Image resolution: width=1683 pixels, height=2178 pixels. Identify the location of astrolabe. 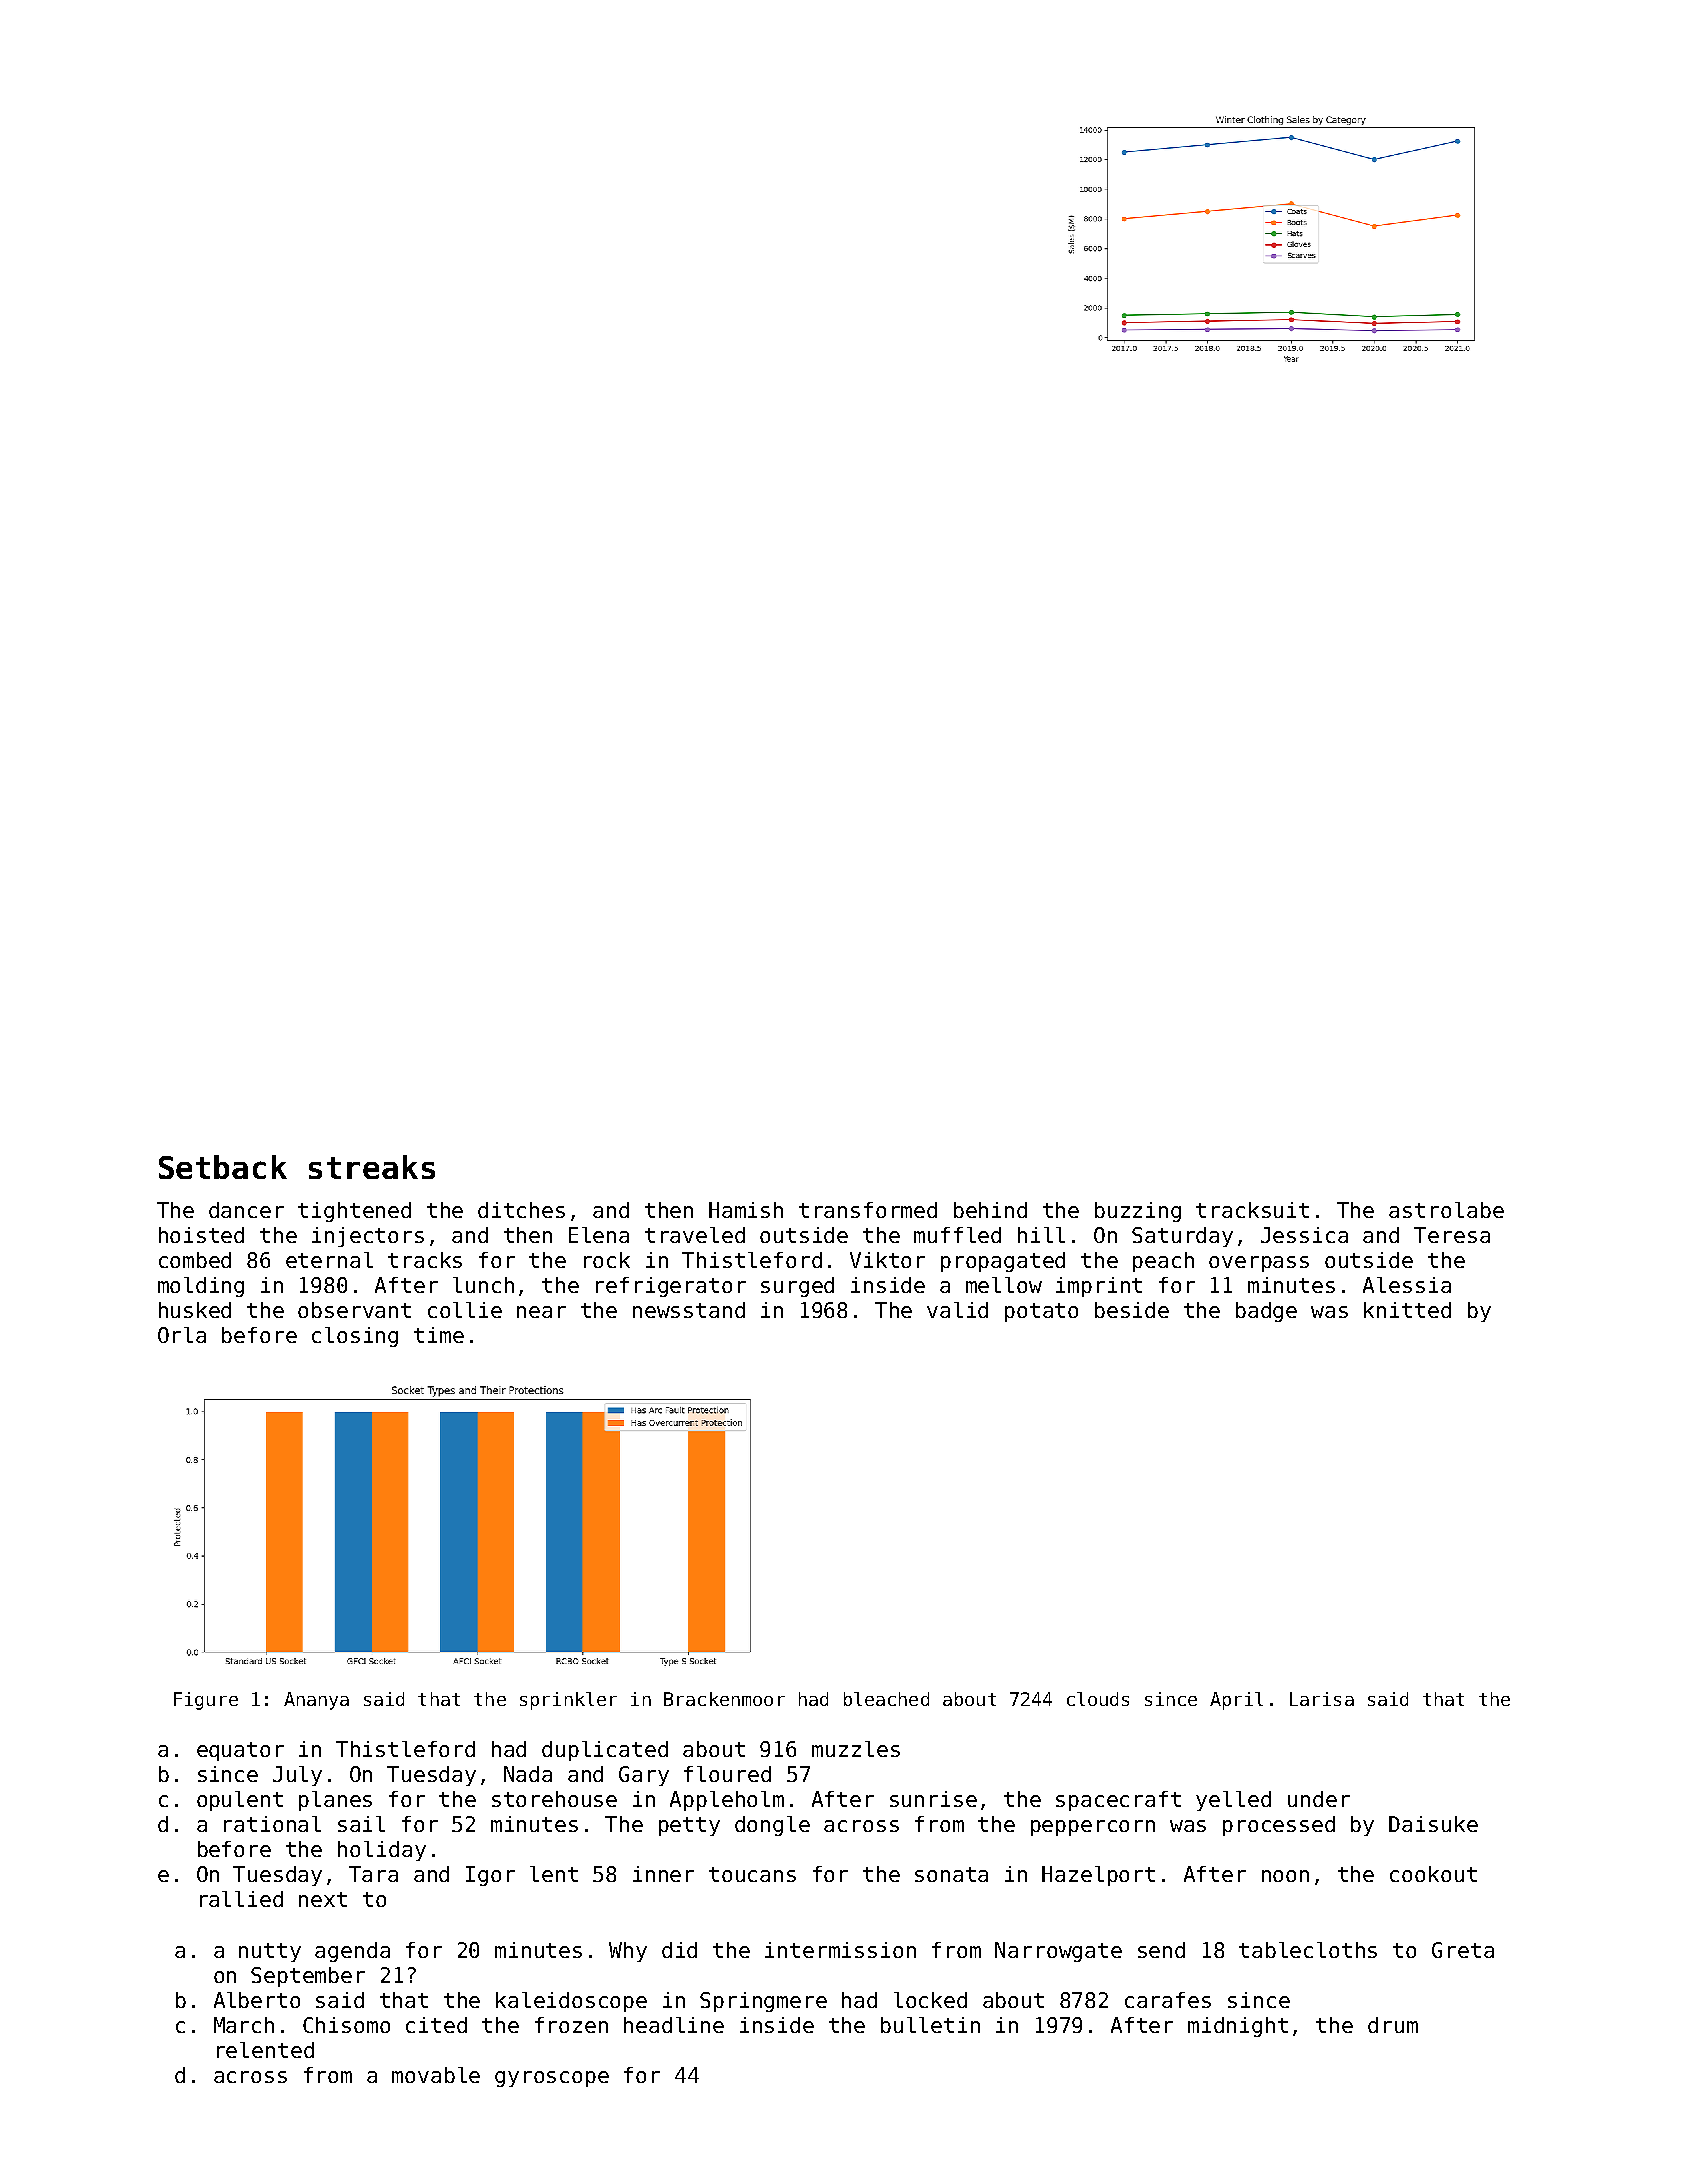
(1446, 1210).
